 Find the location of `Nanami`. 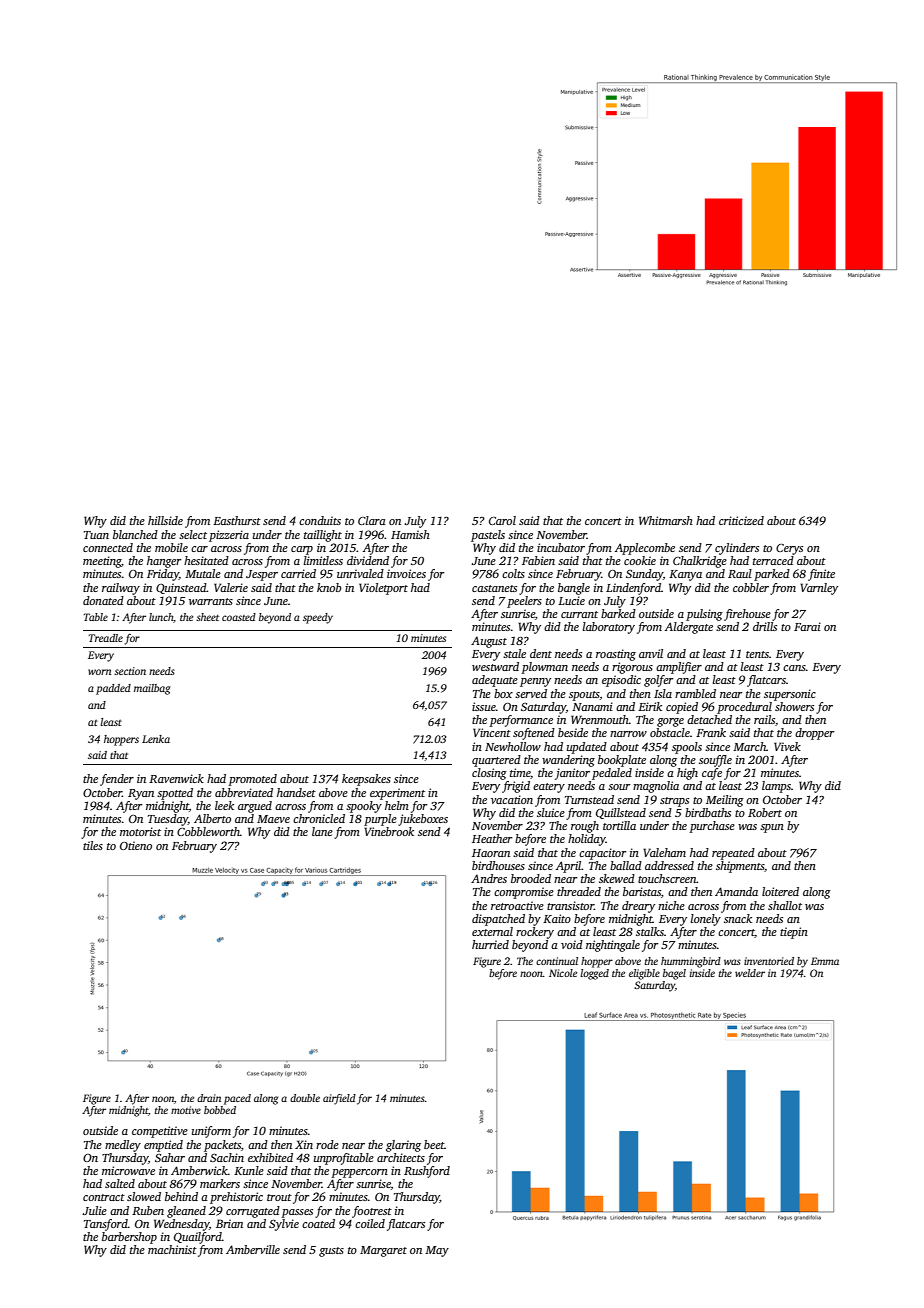

Nanami is located at coordinates (592, 706).
